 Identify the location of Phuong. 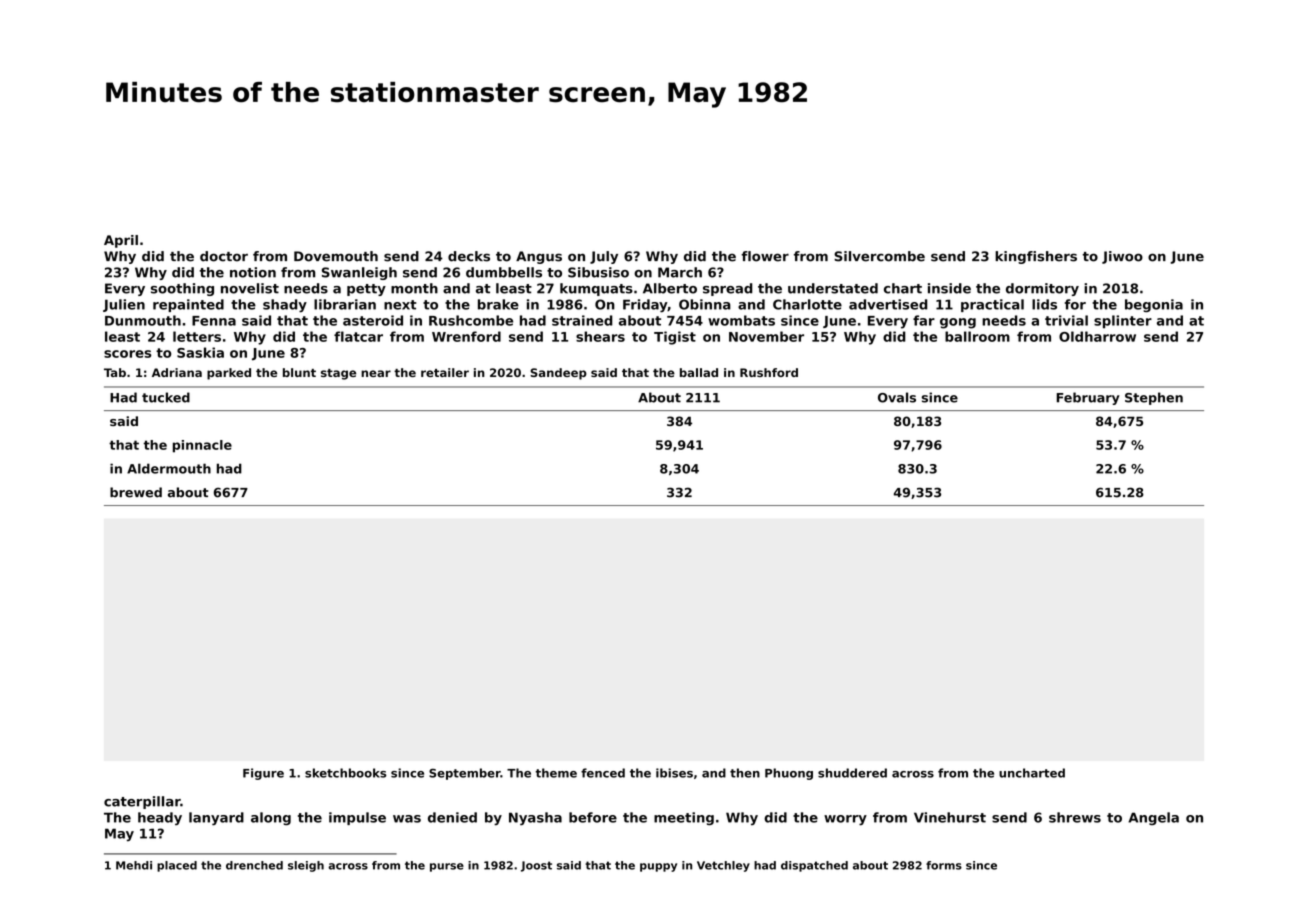
(789, 774).
